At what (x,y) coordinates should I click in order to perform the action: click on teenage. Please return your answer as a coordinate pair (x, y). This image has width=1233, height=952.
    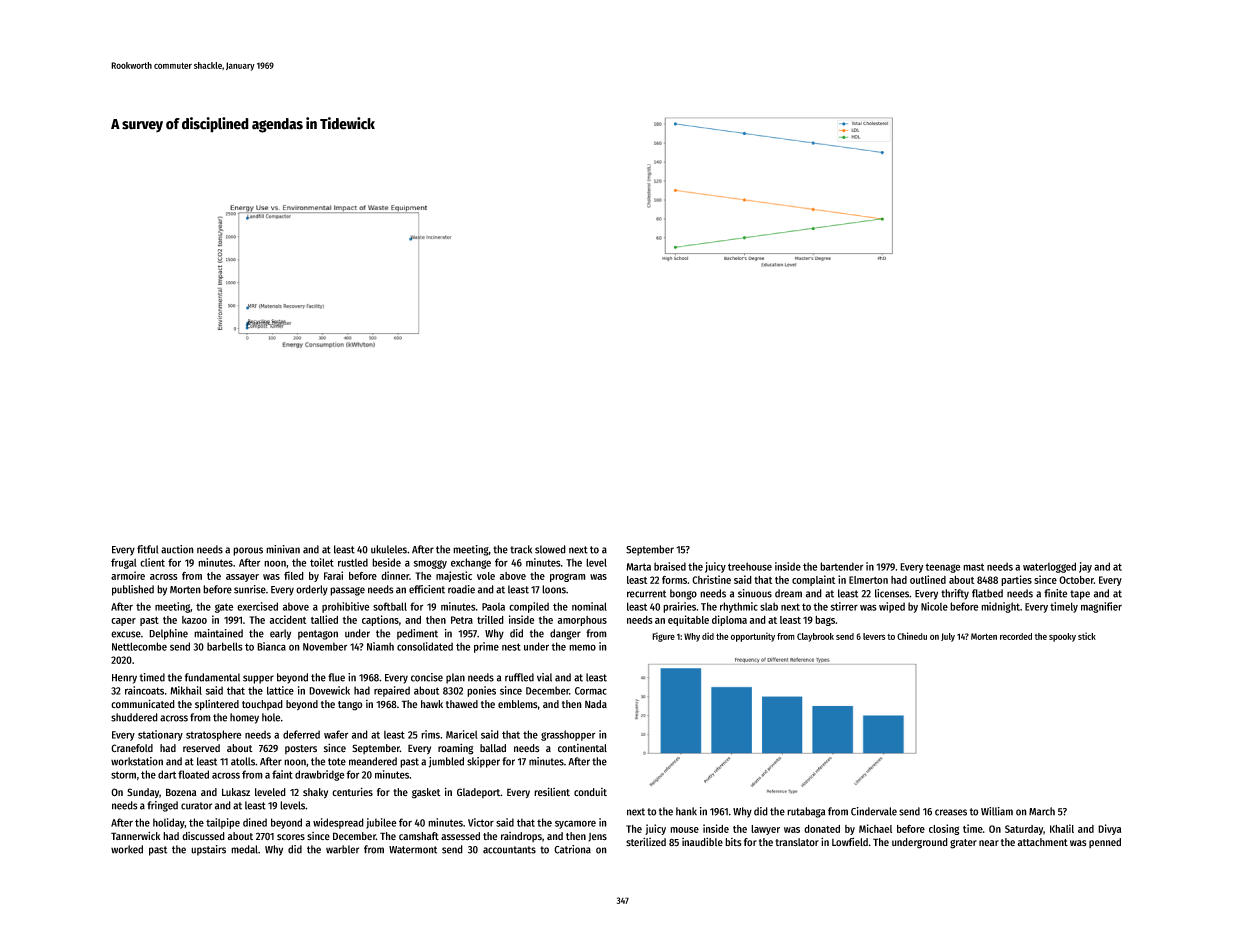
    Looking at the image, I should click on (943, 568).
